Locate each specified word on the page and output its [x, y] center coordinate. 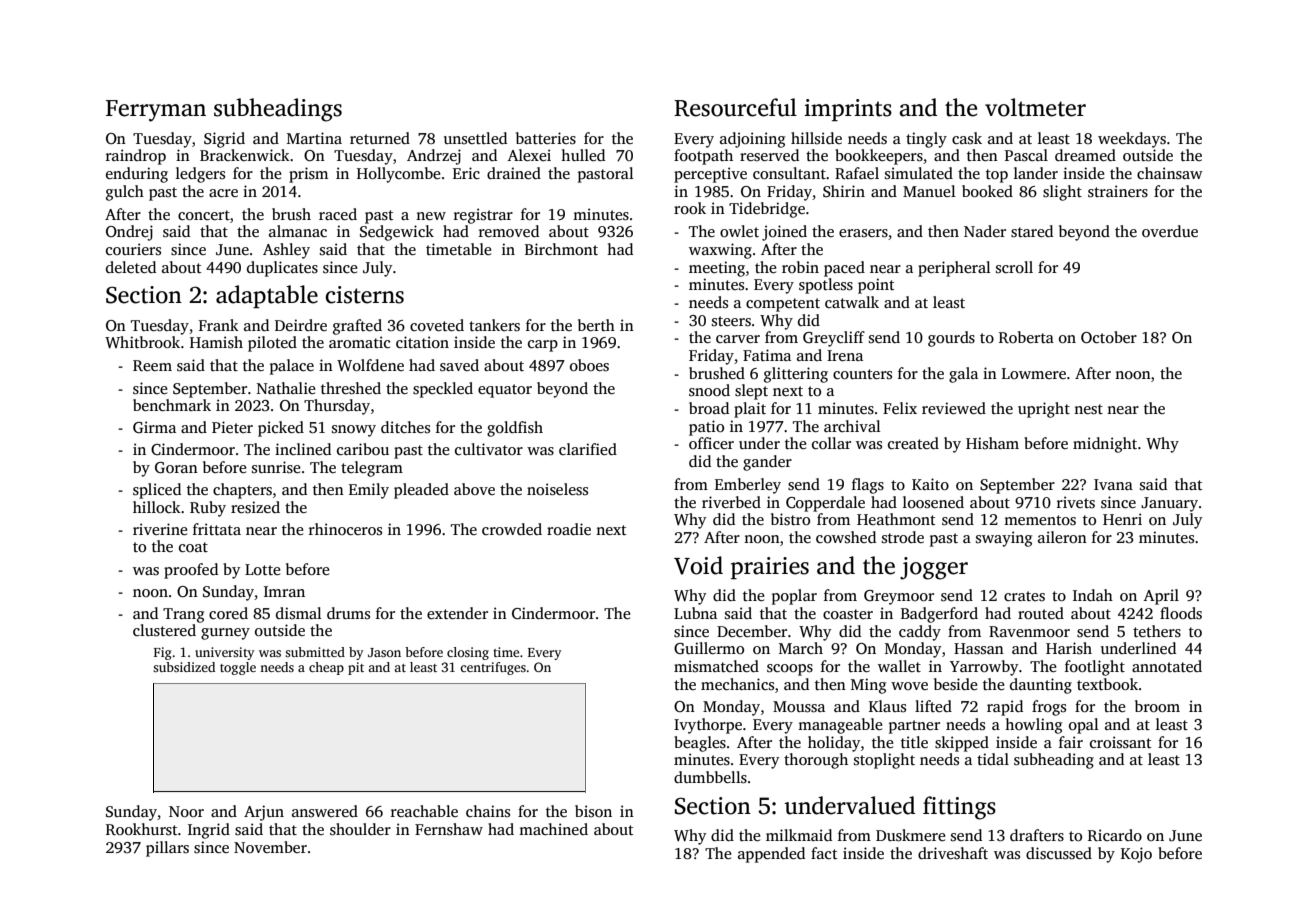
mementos [1040, 520]
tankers [494, 325]
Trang [183, 615]
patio [706, 428]
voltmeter [1035, 107]
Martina [314, 138]
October [1109, 337]
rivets [1076, 502]
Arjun [264, 813]
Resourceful [735, 107]
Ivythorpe [708, 726]
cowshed [846, 537]
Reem [152, 365]
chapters [242, 491]
